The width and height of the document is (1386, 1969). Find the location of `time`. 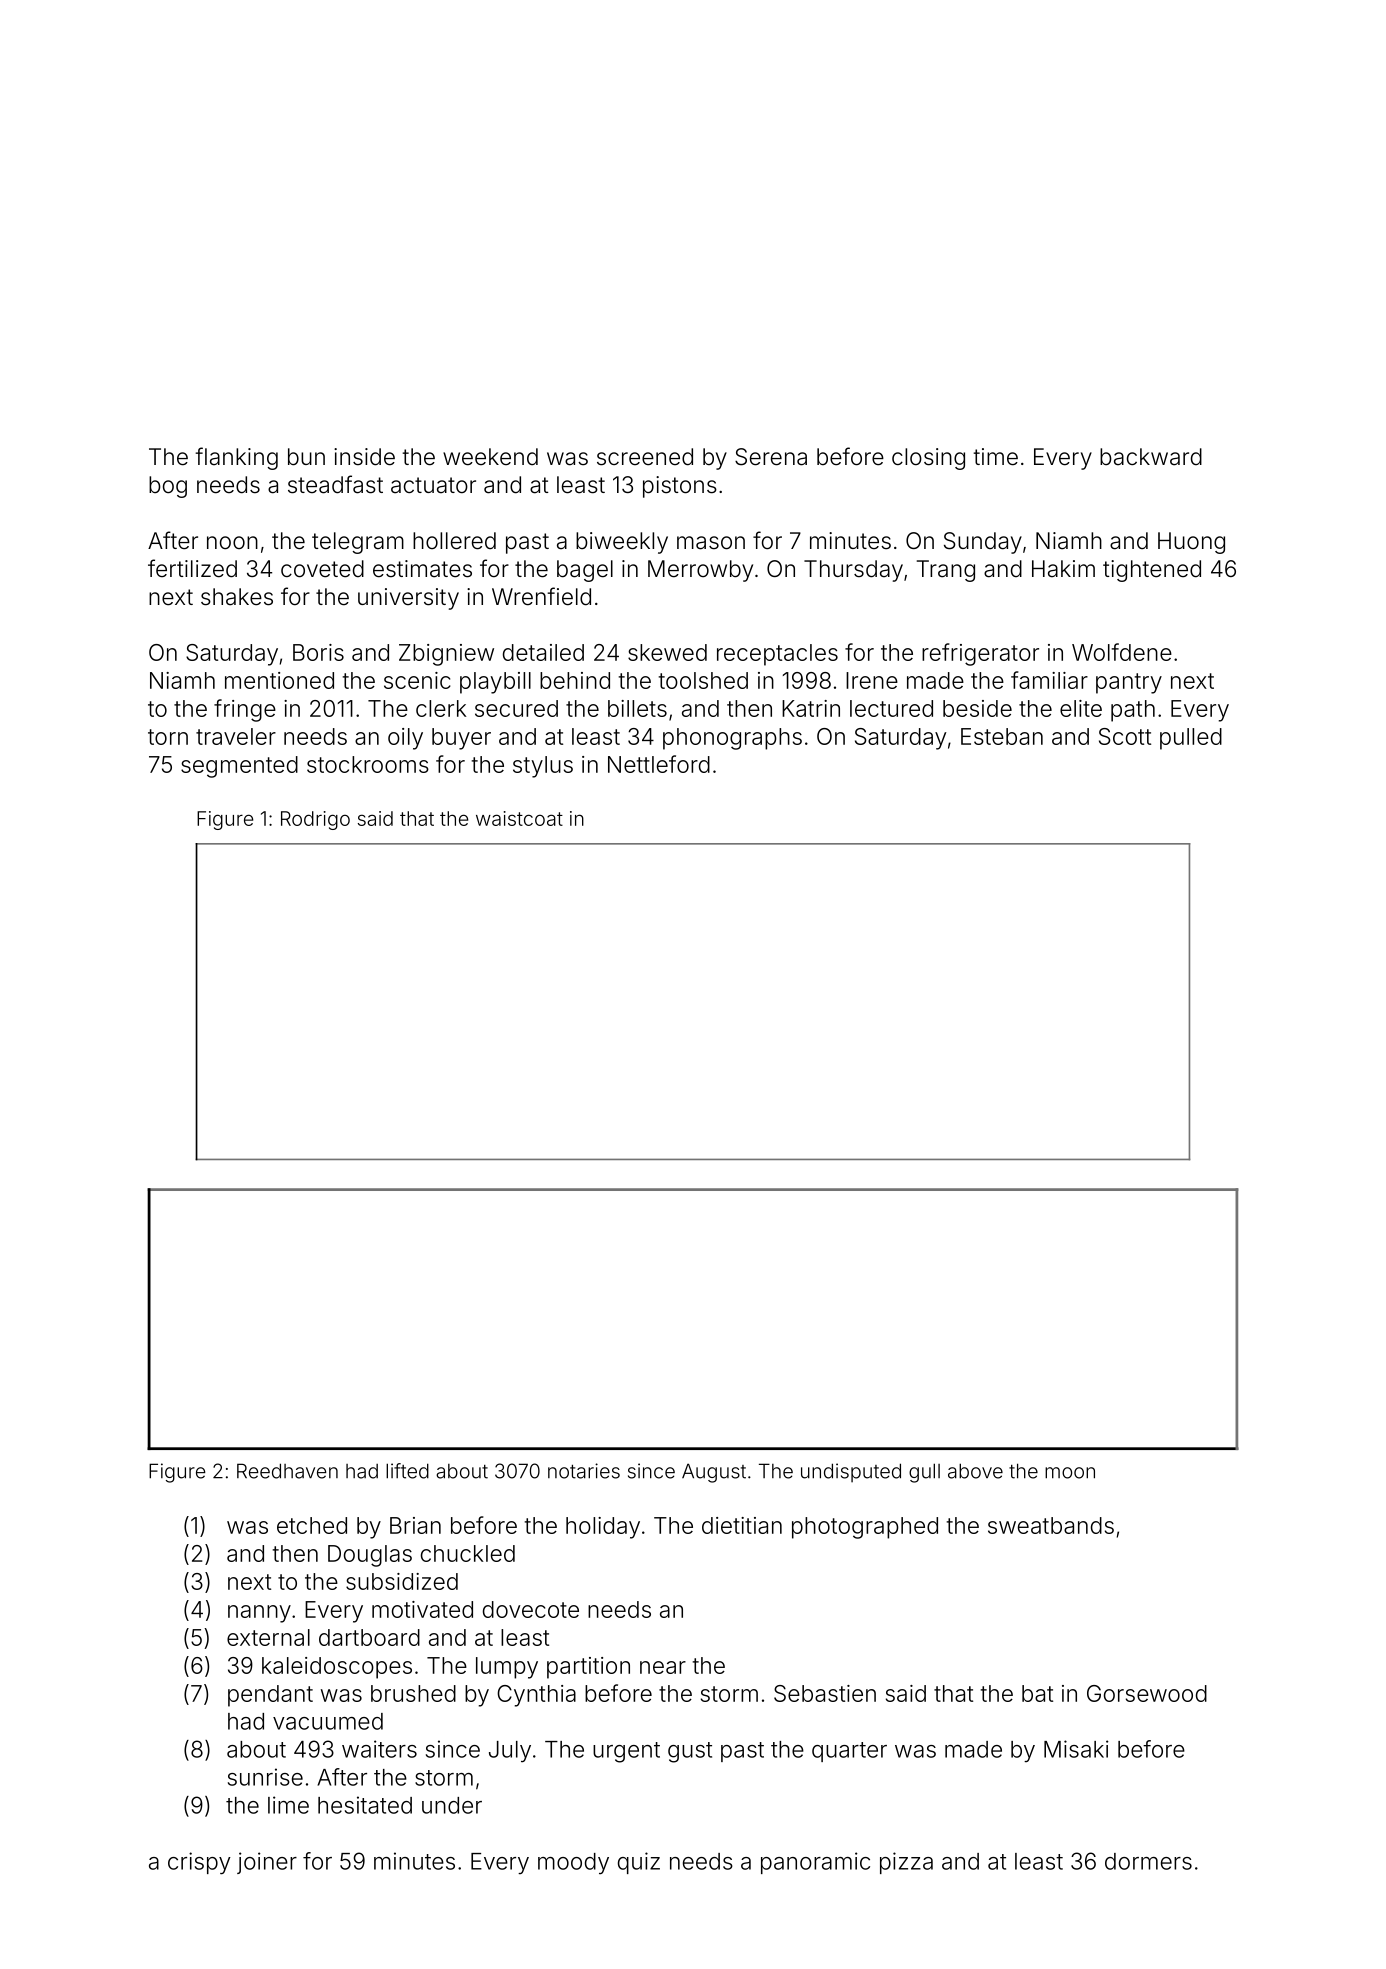

time is located at coordinates (995, 457).
